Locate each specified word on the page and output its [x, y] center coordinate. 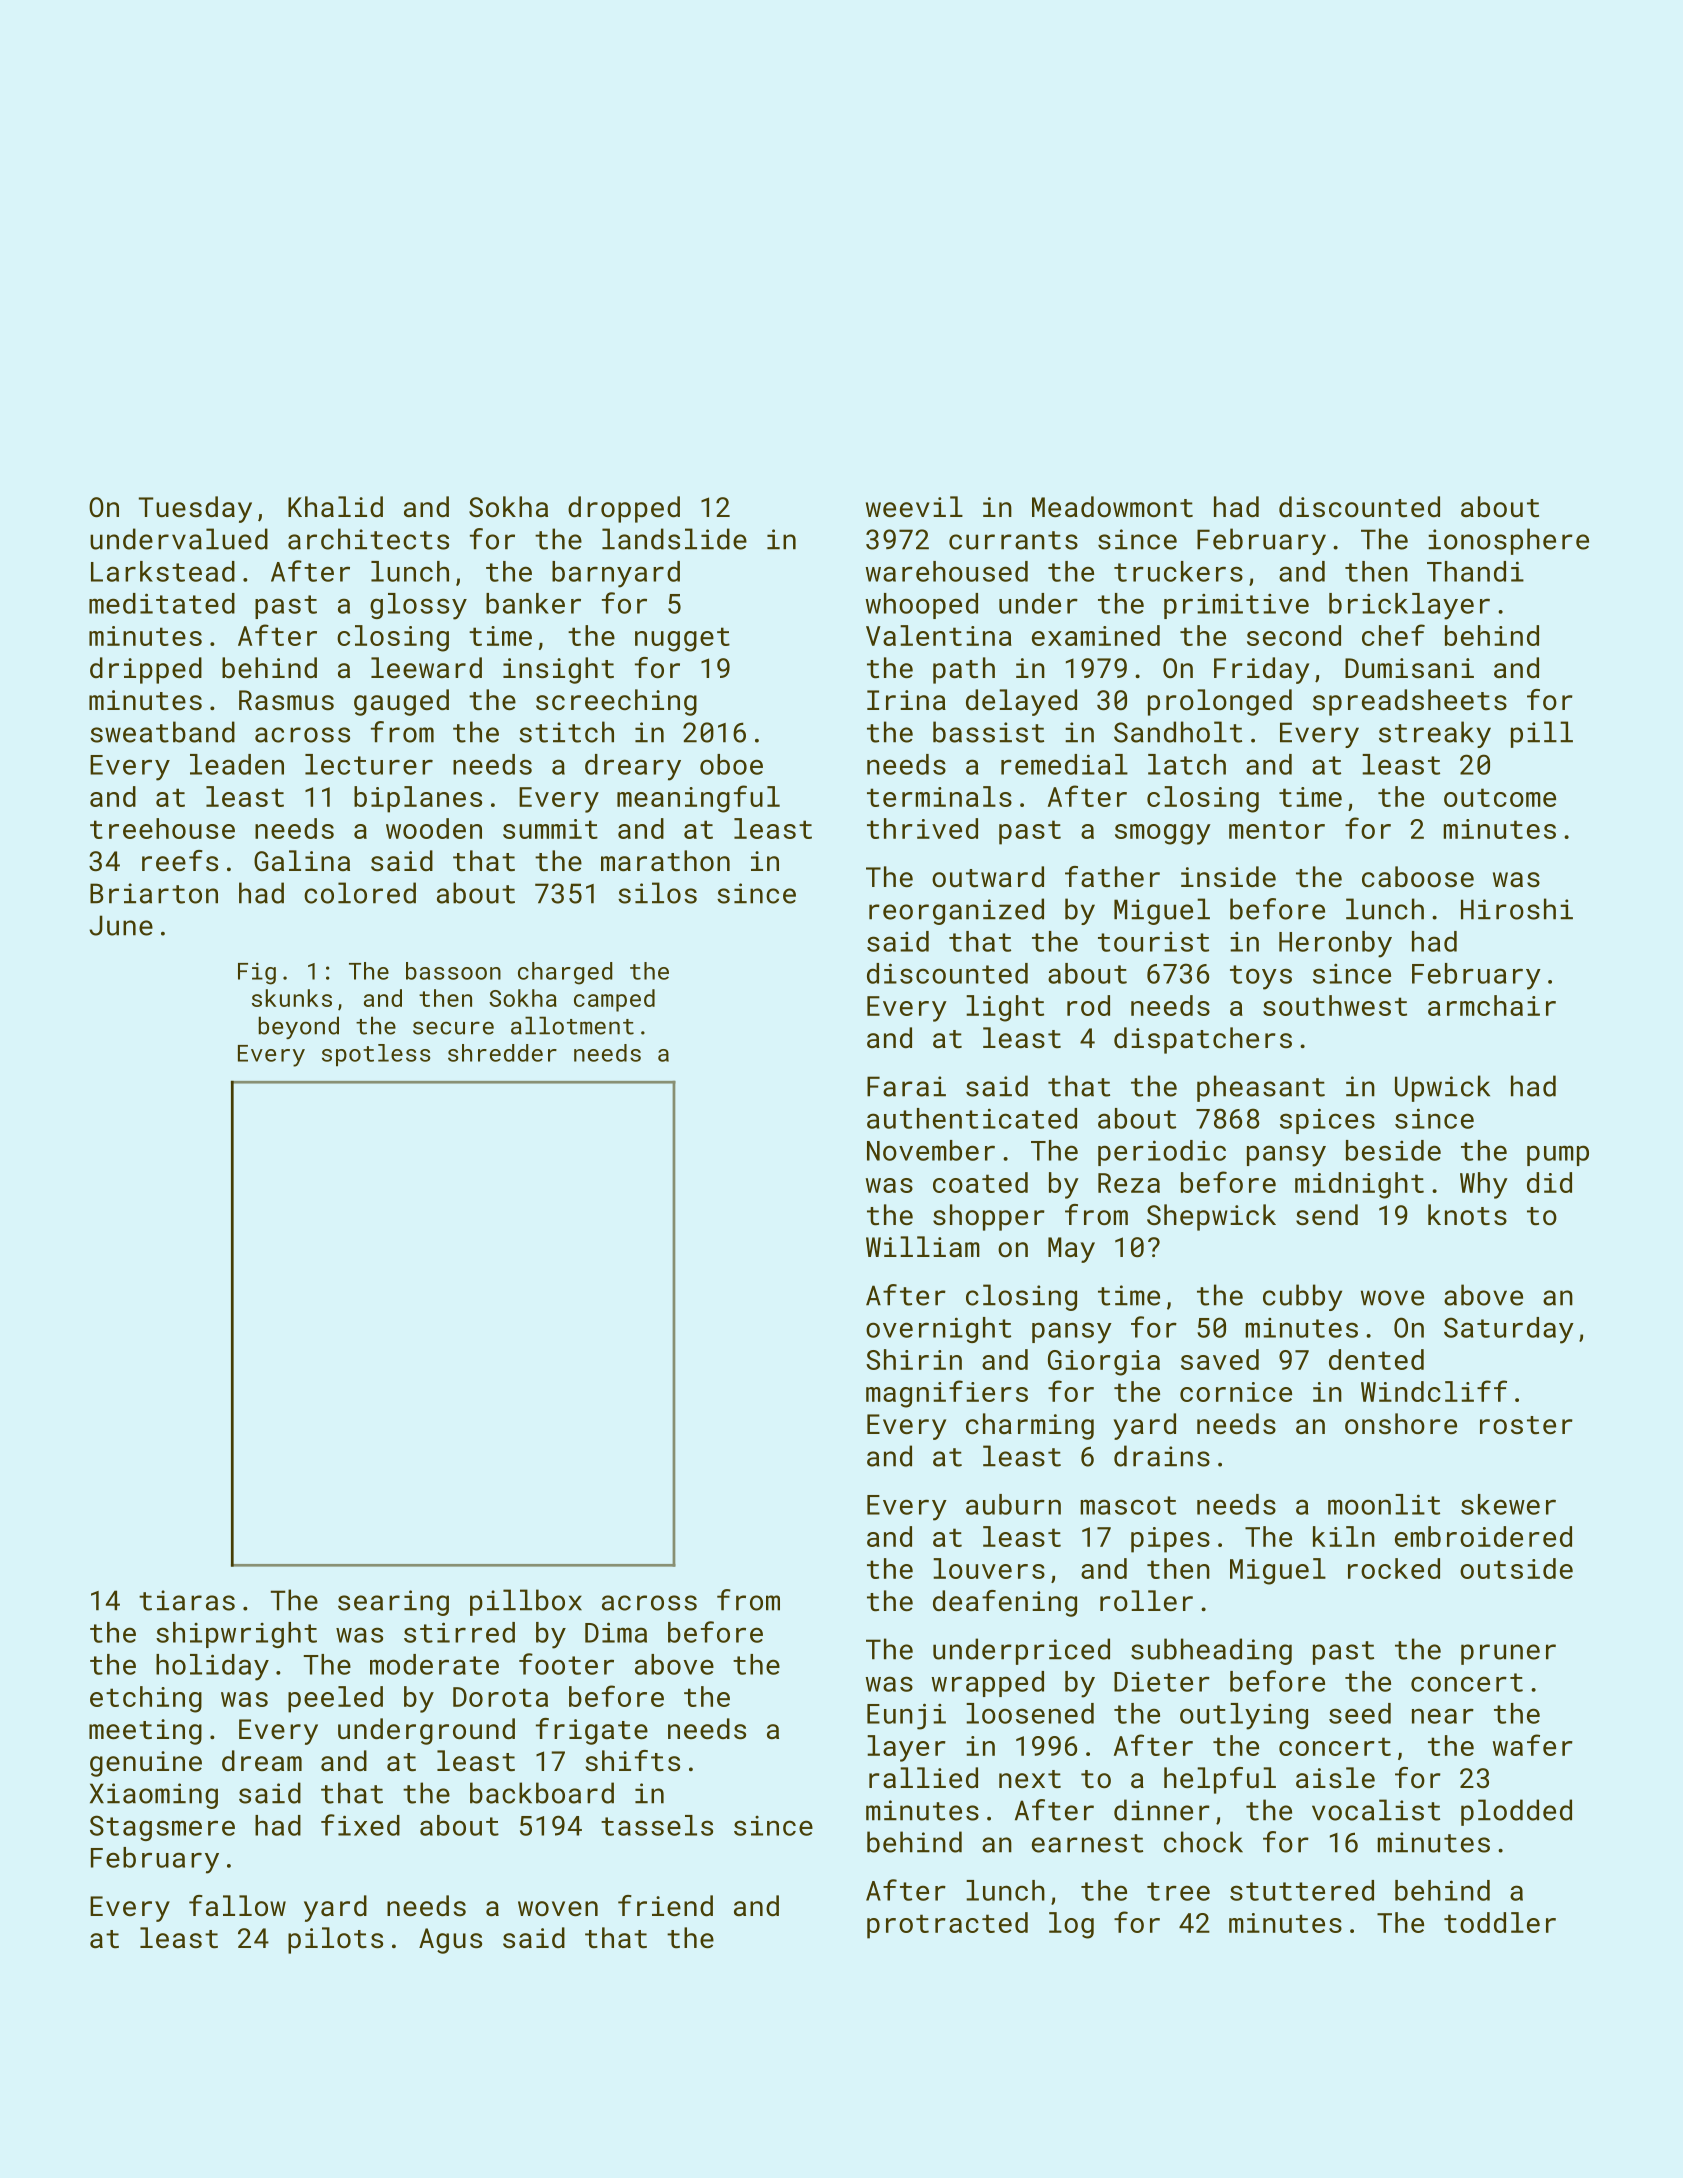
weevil [914, 506]
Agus [450, 1941]
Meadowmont [1112, 506]
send [1327, 1214]
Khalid [335, 506]
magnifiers [947, 1394]
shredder [502, 1053]
